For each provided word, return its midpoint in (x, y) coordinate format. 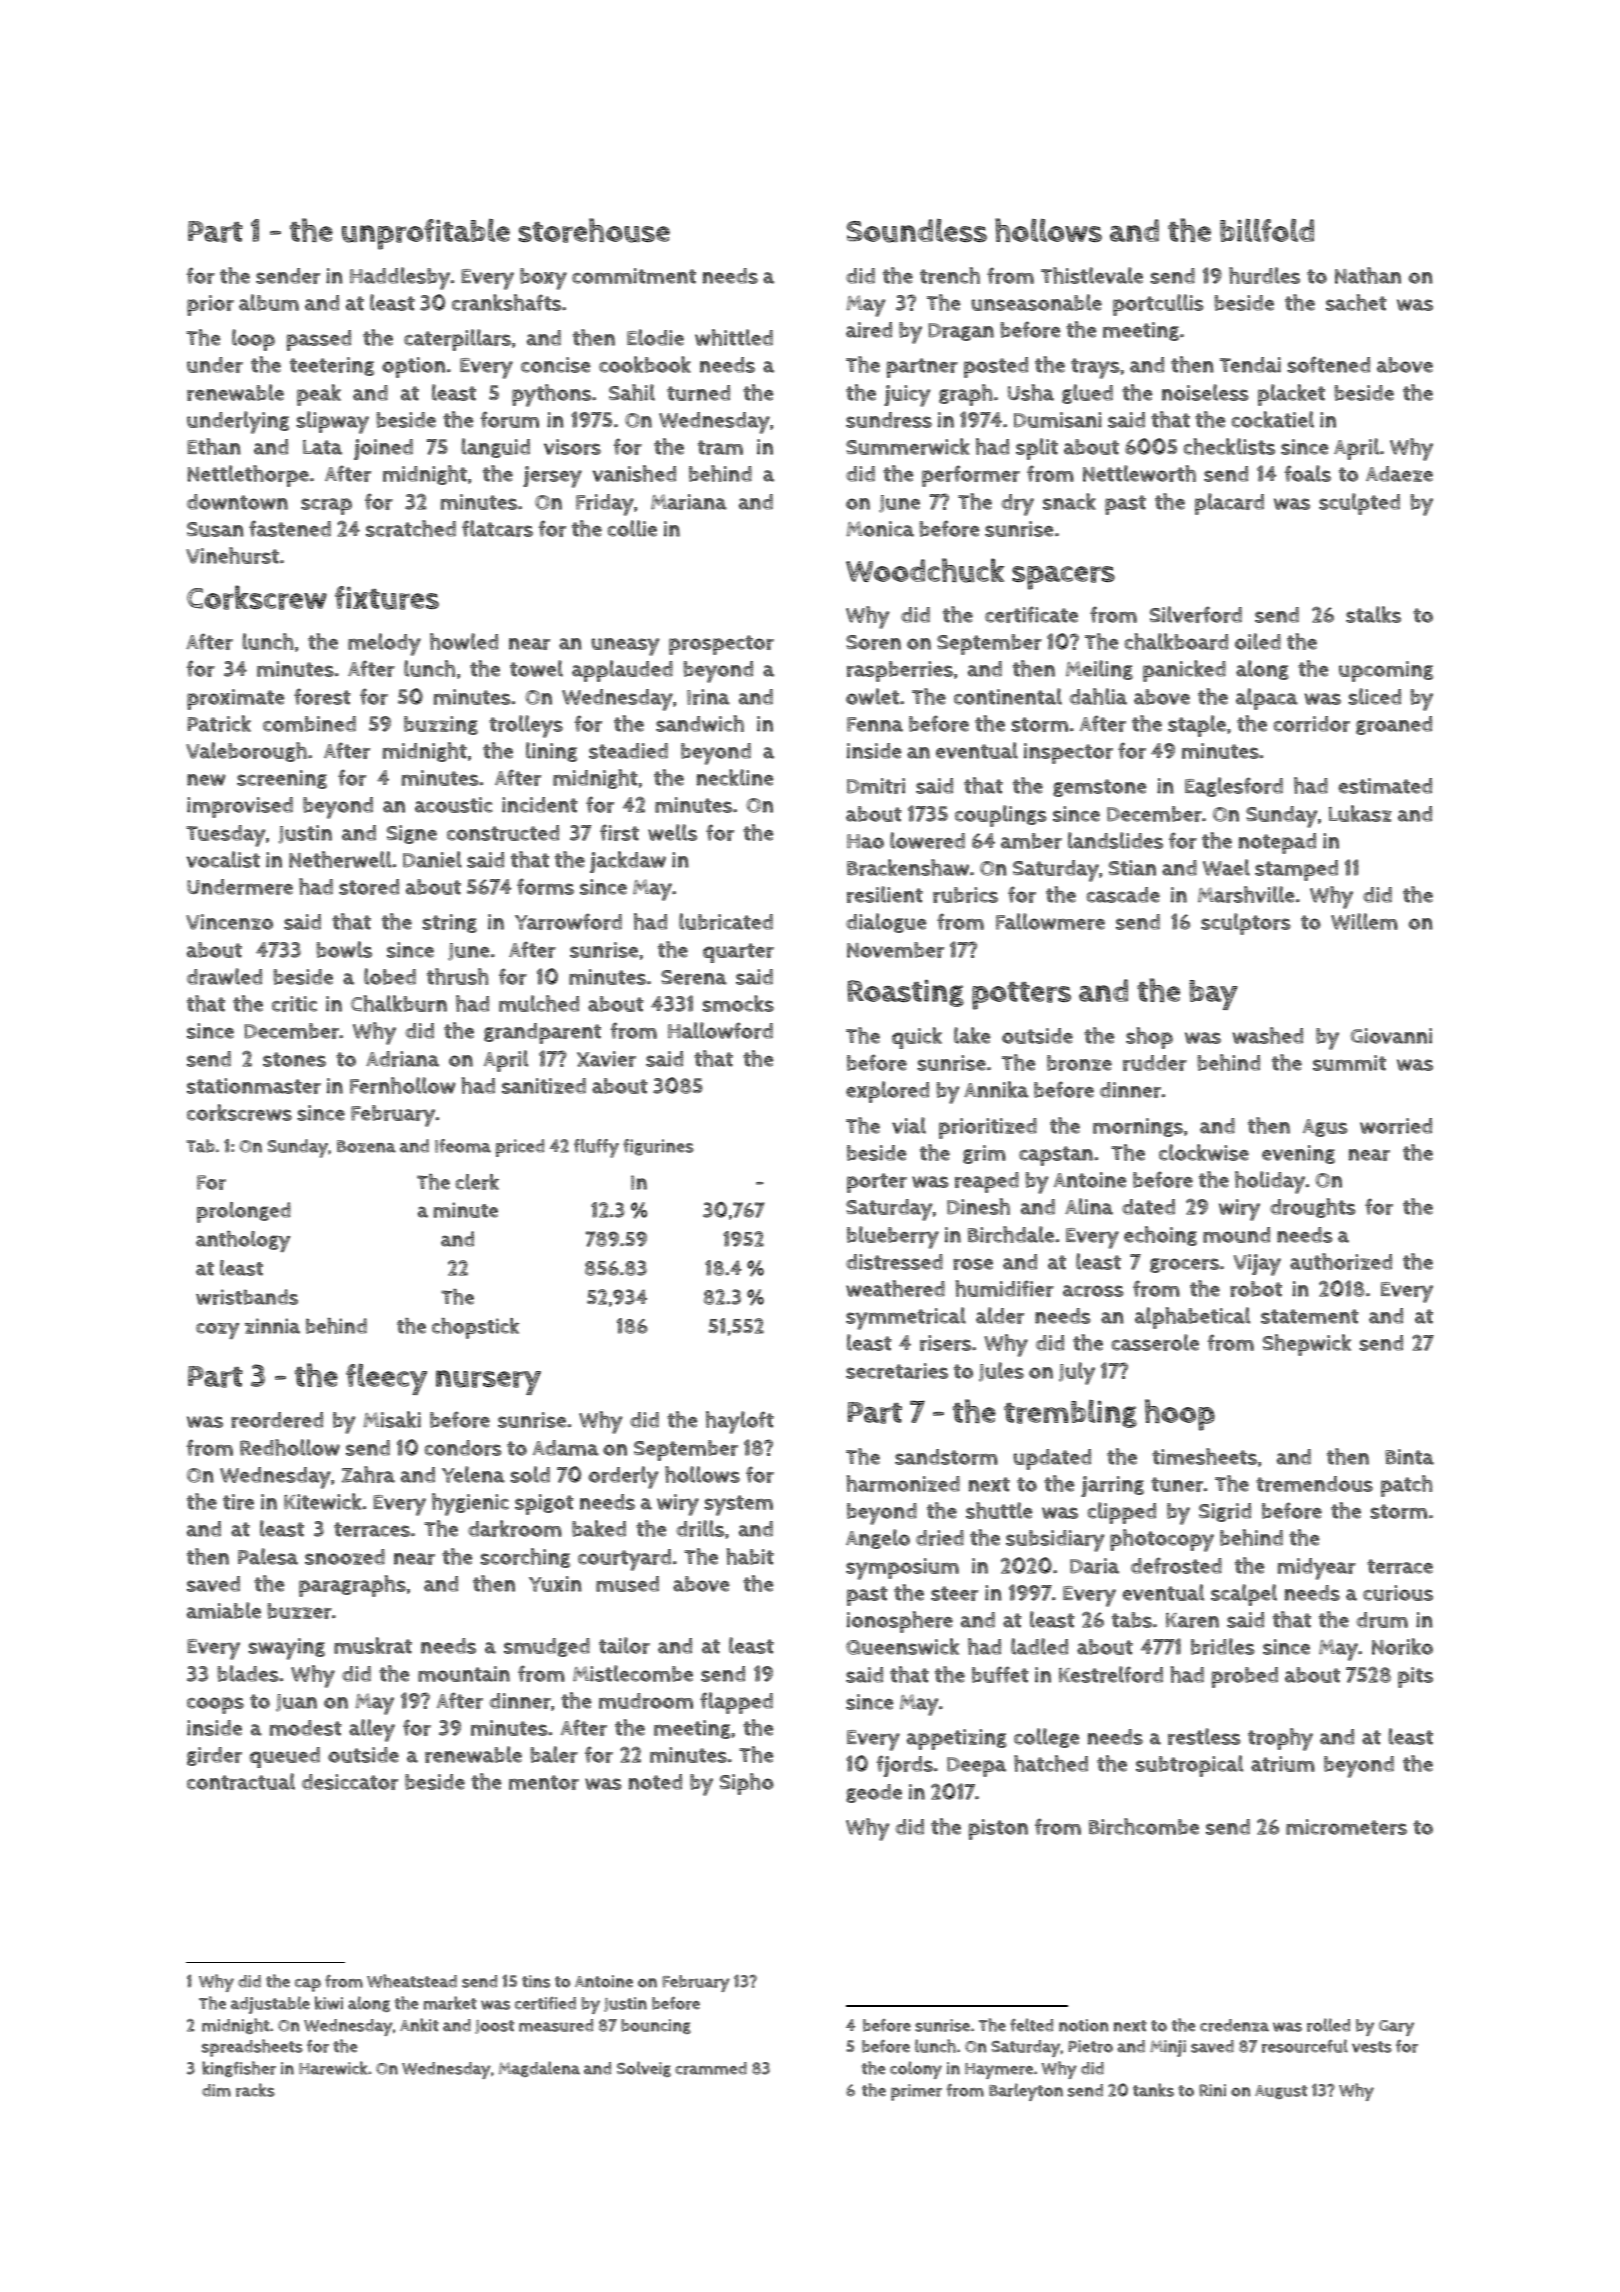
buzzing (441, 725)
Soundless (917, 230)
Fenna (875, 724)
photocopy (1162, 1540)
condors (463, 1448)
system (738, 1505)
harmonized (903, 1483)
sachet (1356, 302)
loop (253, 340)
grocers (1184, 1265)
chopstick (475, 1328)
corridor (1312, 724)
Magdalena (539, 2069)
